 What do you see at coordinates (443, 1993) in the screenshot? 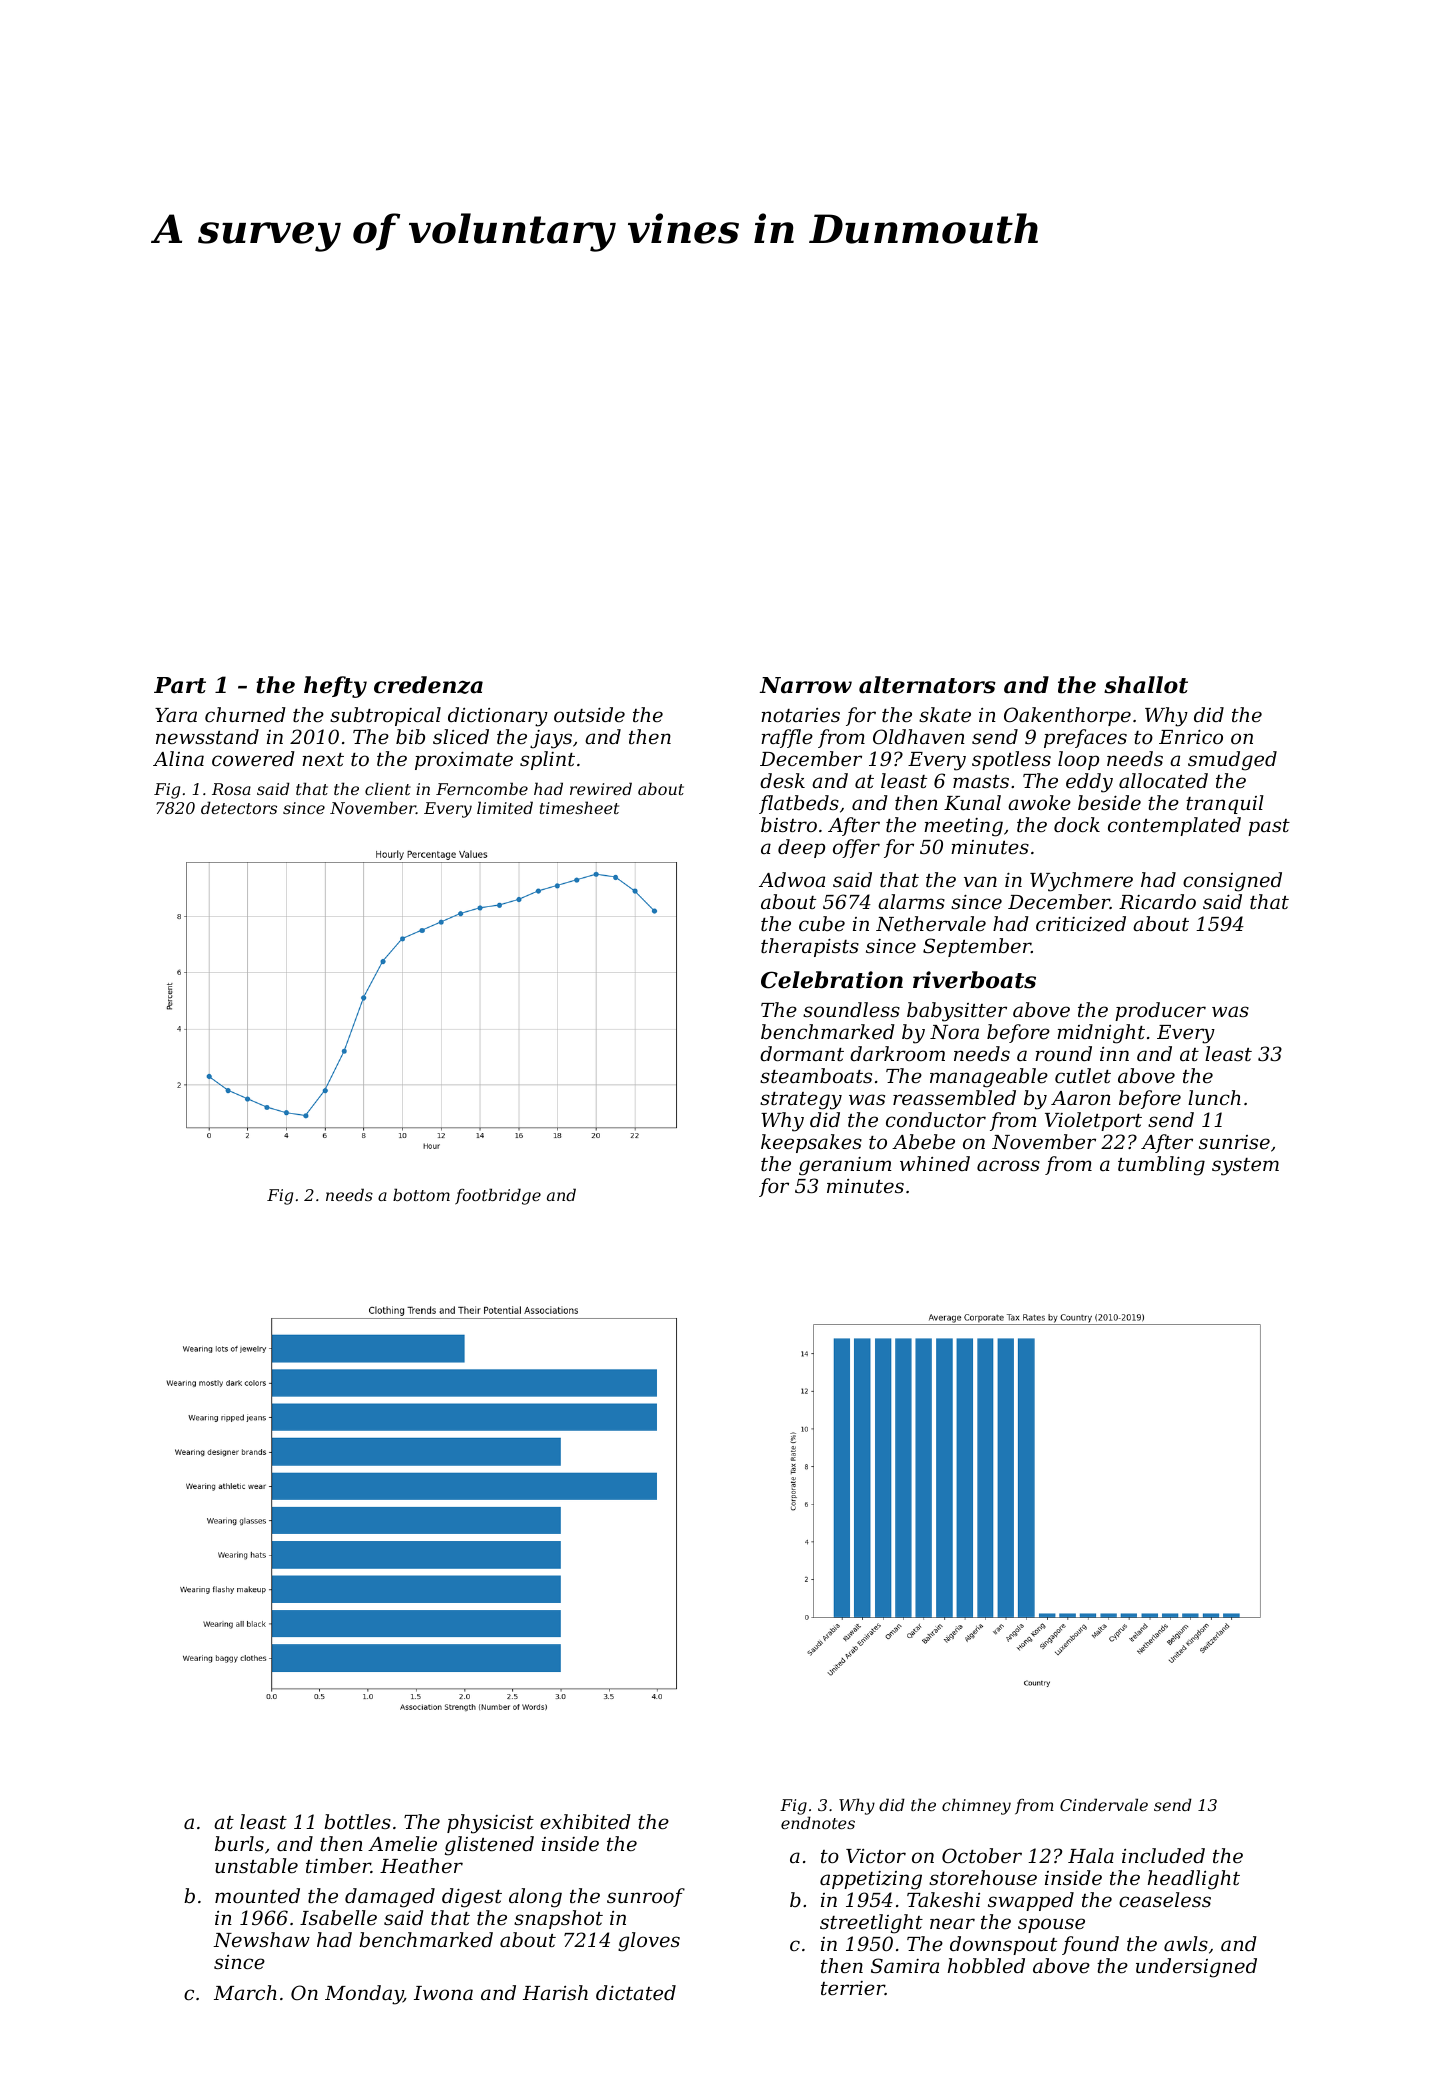
I see `Iwona` at bounding box center [443, 1993].
